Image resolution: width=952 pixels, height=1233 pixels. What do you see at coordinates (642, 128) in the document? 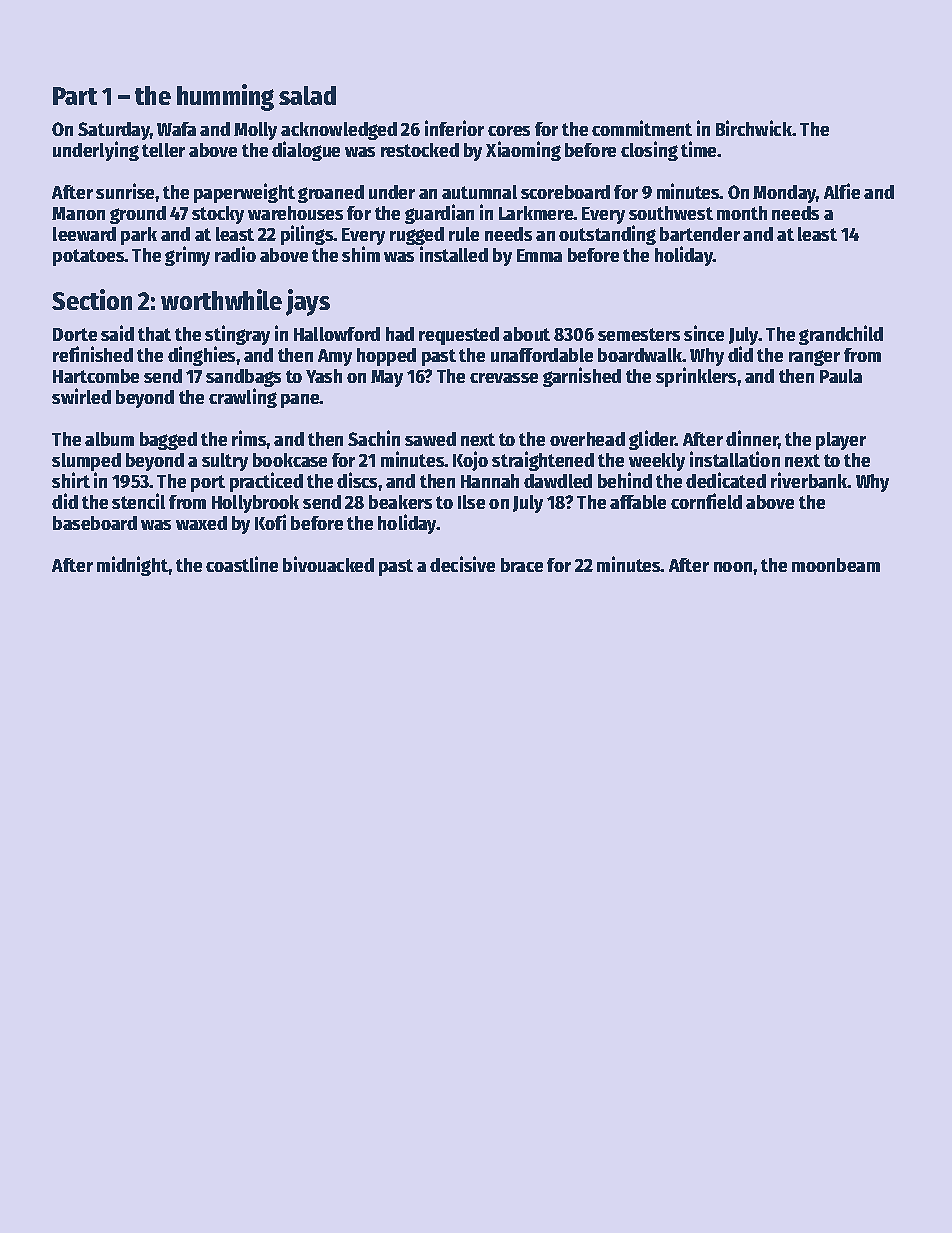
I see `commitment` at bounding box center [642, 128].
